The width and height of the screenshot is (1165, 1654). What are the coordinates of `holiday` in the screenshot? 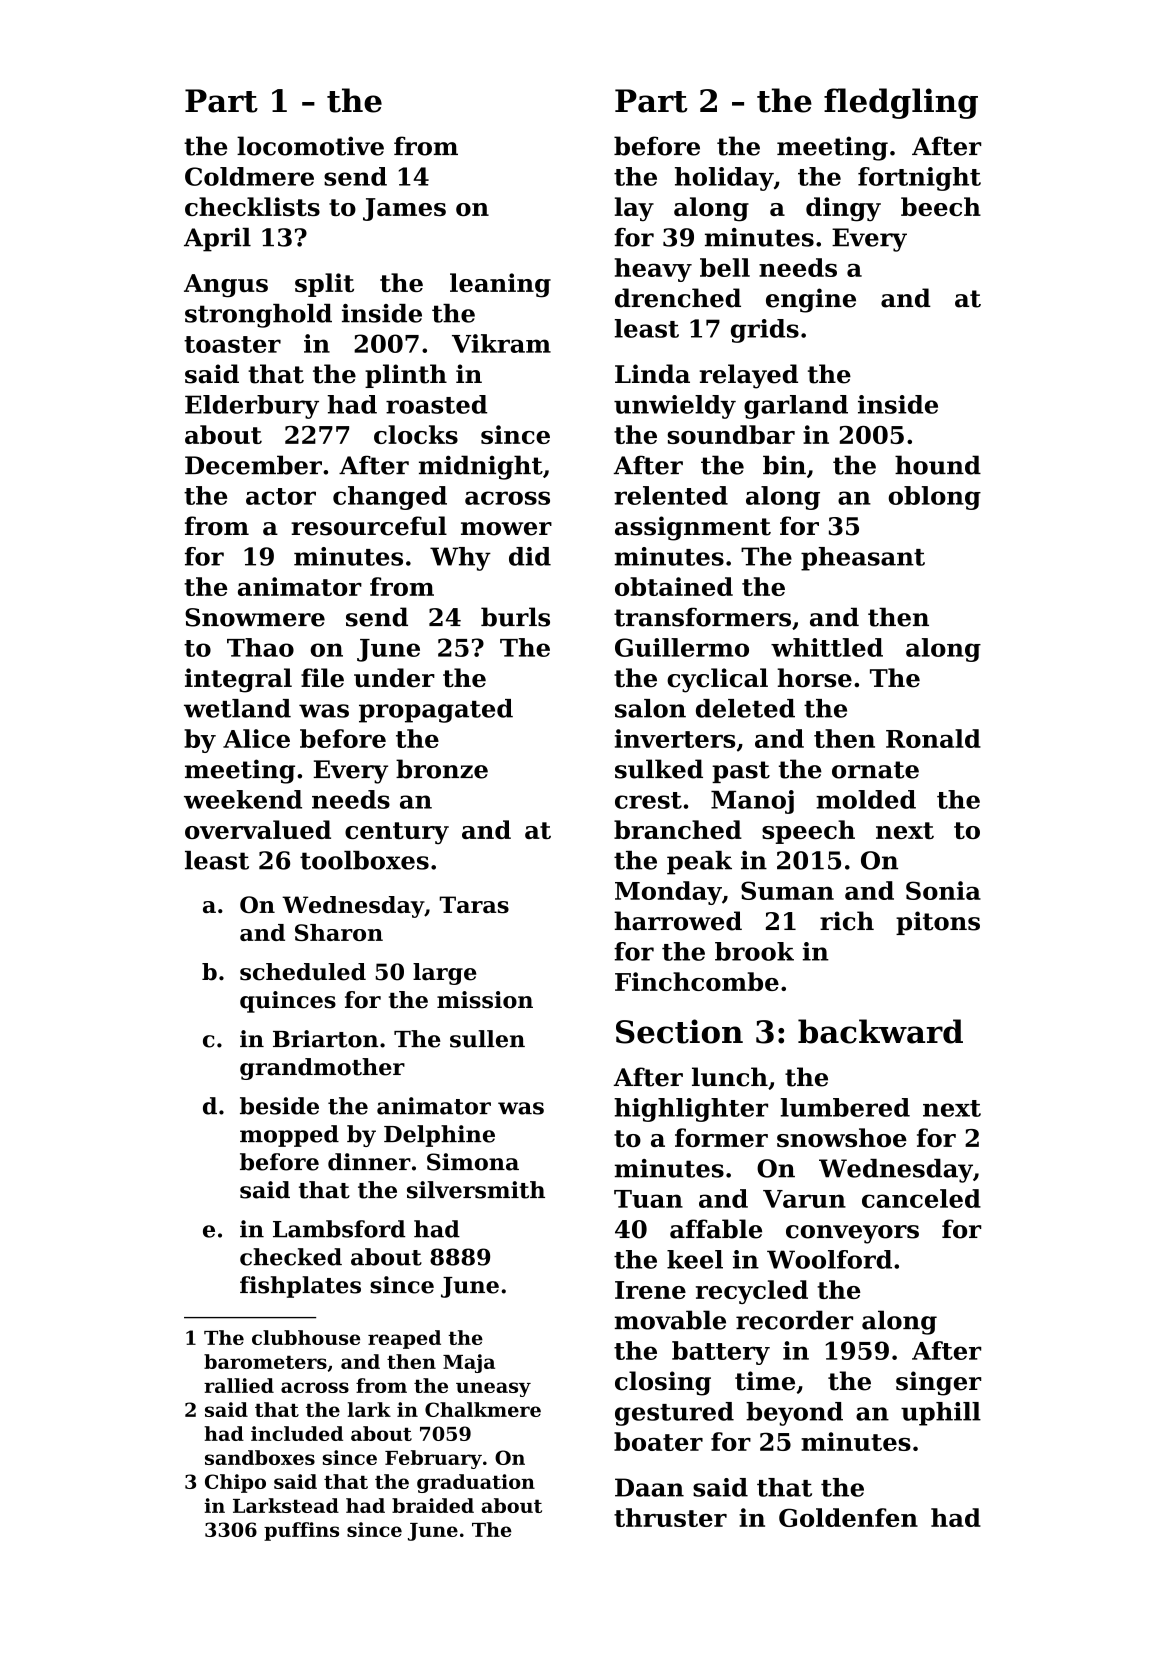 It's located at (724, 179).
